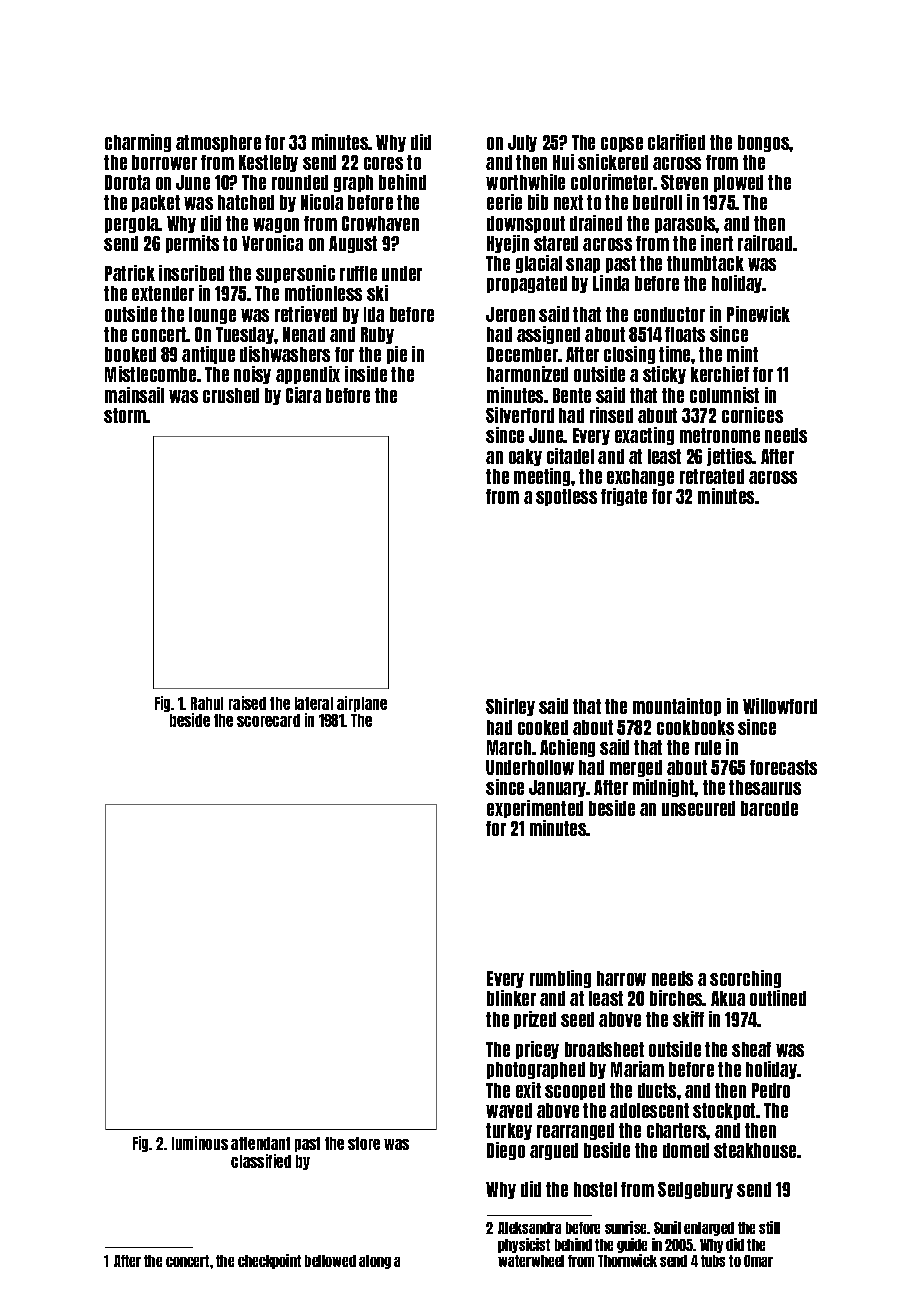  I want to click on along, so click(375, 1262).
